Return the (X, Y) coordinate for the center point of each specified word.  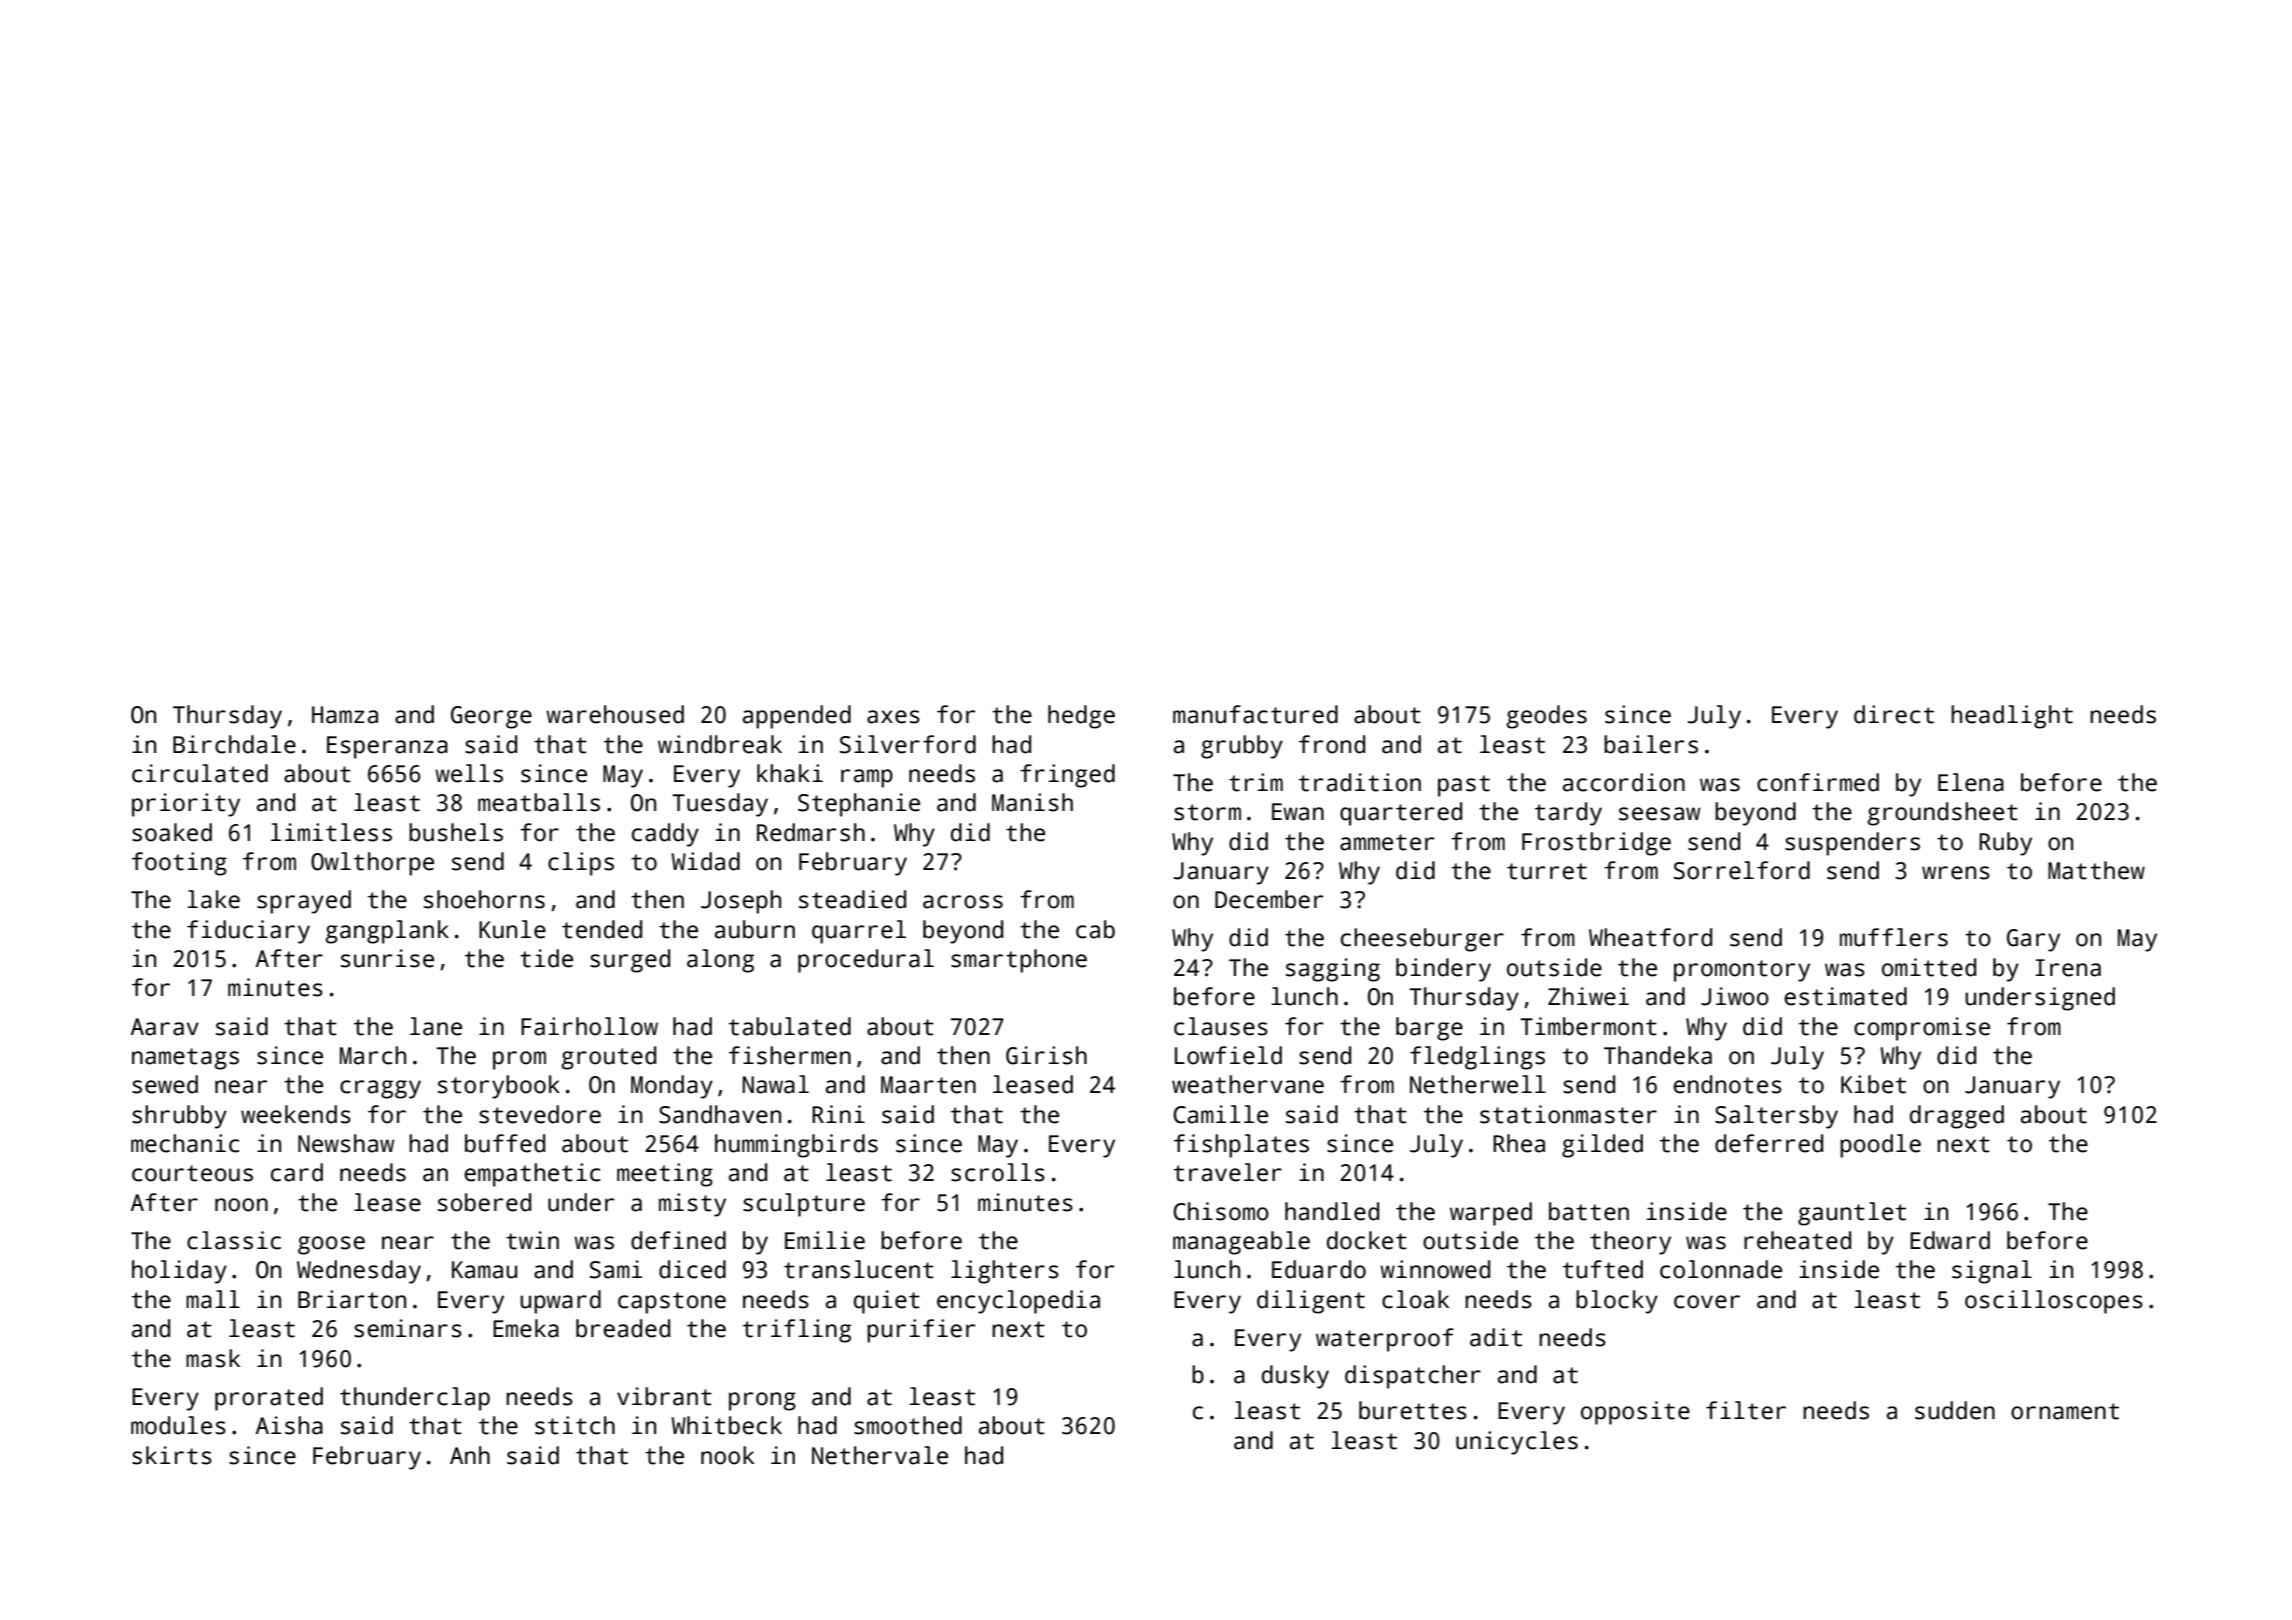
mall (213, 1299)
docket (1367, 1240)
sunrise (387, 958)
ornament (2065, 1411)
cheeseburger (1422, 940)
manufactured (1255, 714)
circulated (200, 773)
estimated (1845, 996)
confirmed (1818, 782)
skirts (172, 1455)
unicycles (1517, 1443)
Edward (1950, 1240)
